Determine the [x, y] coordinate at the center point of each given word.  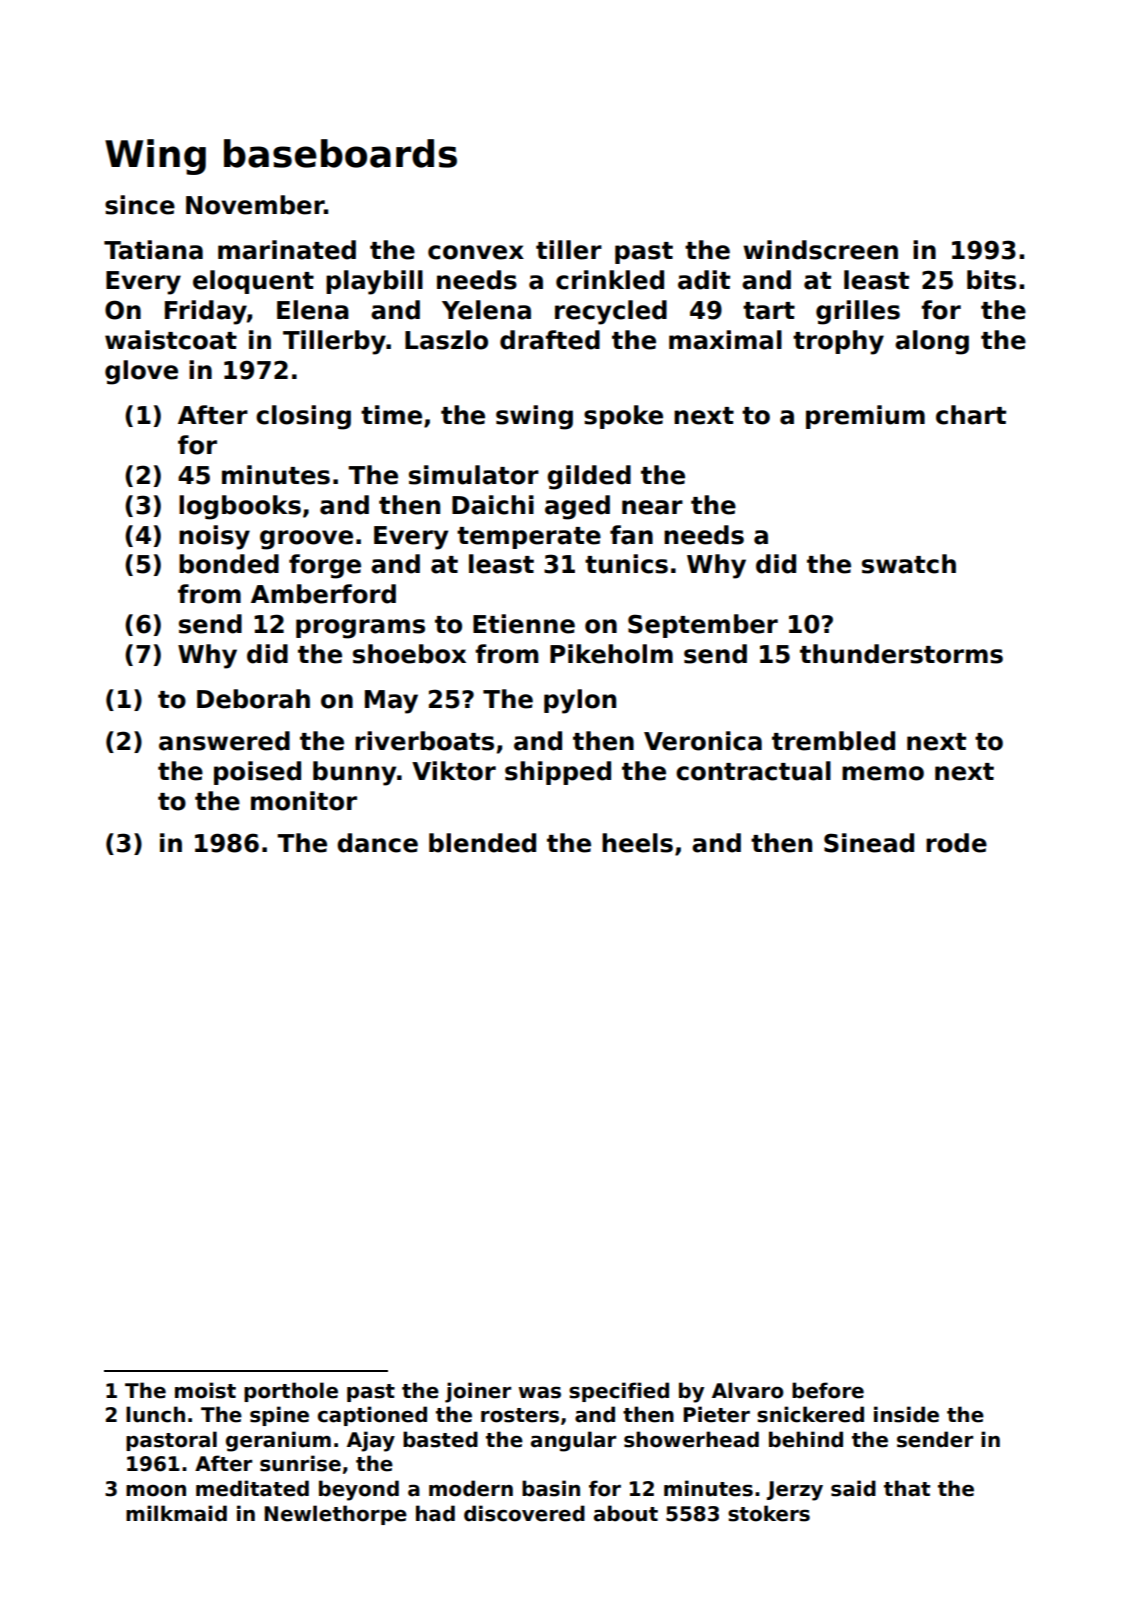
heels [637, 843]
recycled [611, 312]
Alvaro [748, 1390]
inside [906, 1414]
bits [991, 280]
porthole [291, 1392]
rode [956, 843]
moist [205, 1390]
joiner [478, 1392]
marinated [287, 250]
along [932, 342]
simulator [474, 475]
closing [303, 417]
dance [377, 843]
